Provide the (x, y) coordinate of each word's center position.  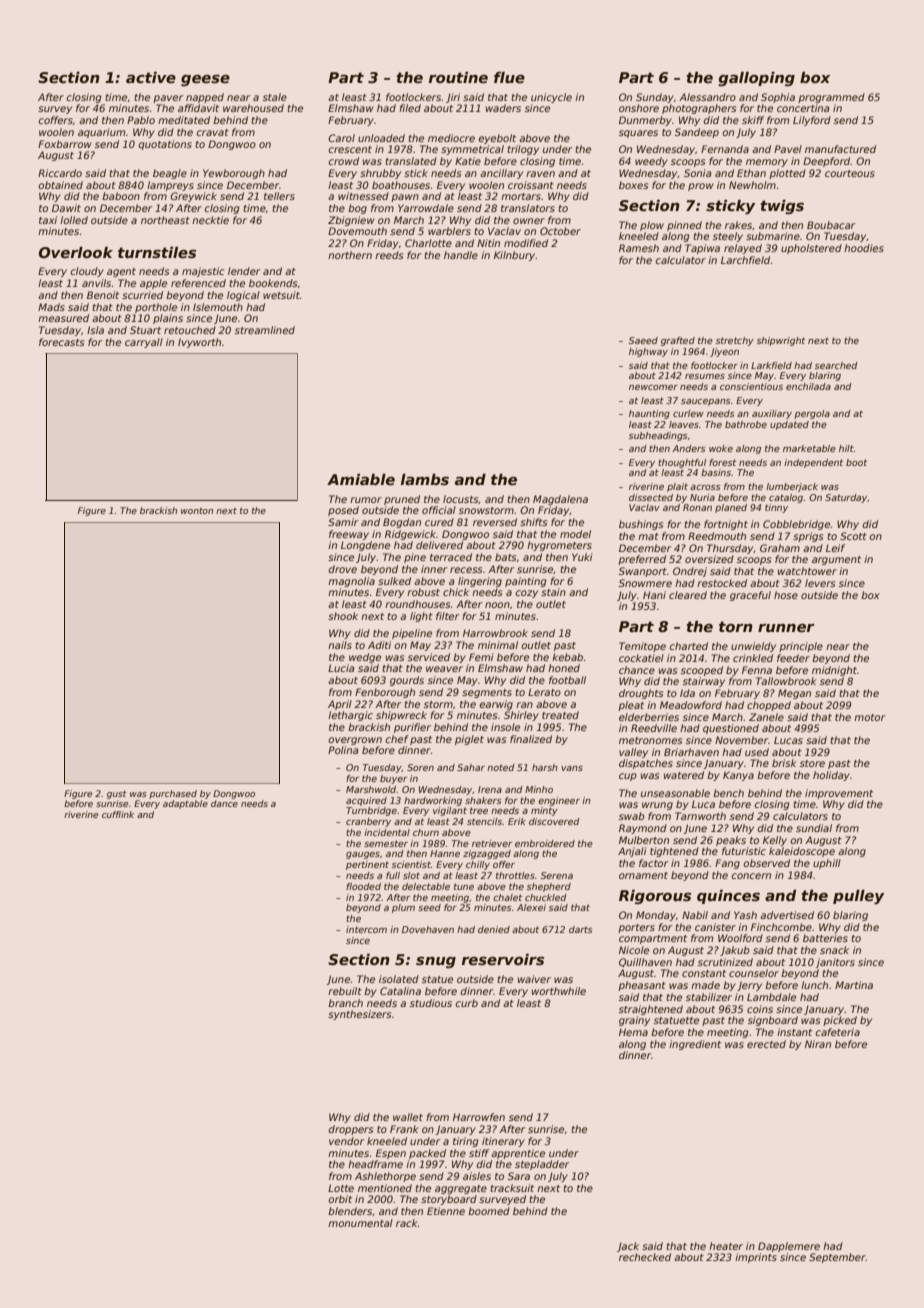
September (837, 1258)
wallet (408, 1117)
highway (648, 352)
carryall (144, 343)
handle (461, 255)
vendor (346, 1141)
